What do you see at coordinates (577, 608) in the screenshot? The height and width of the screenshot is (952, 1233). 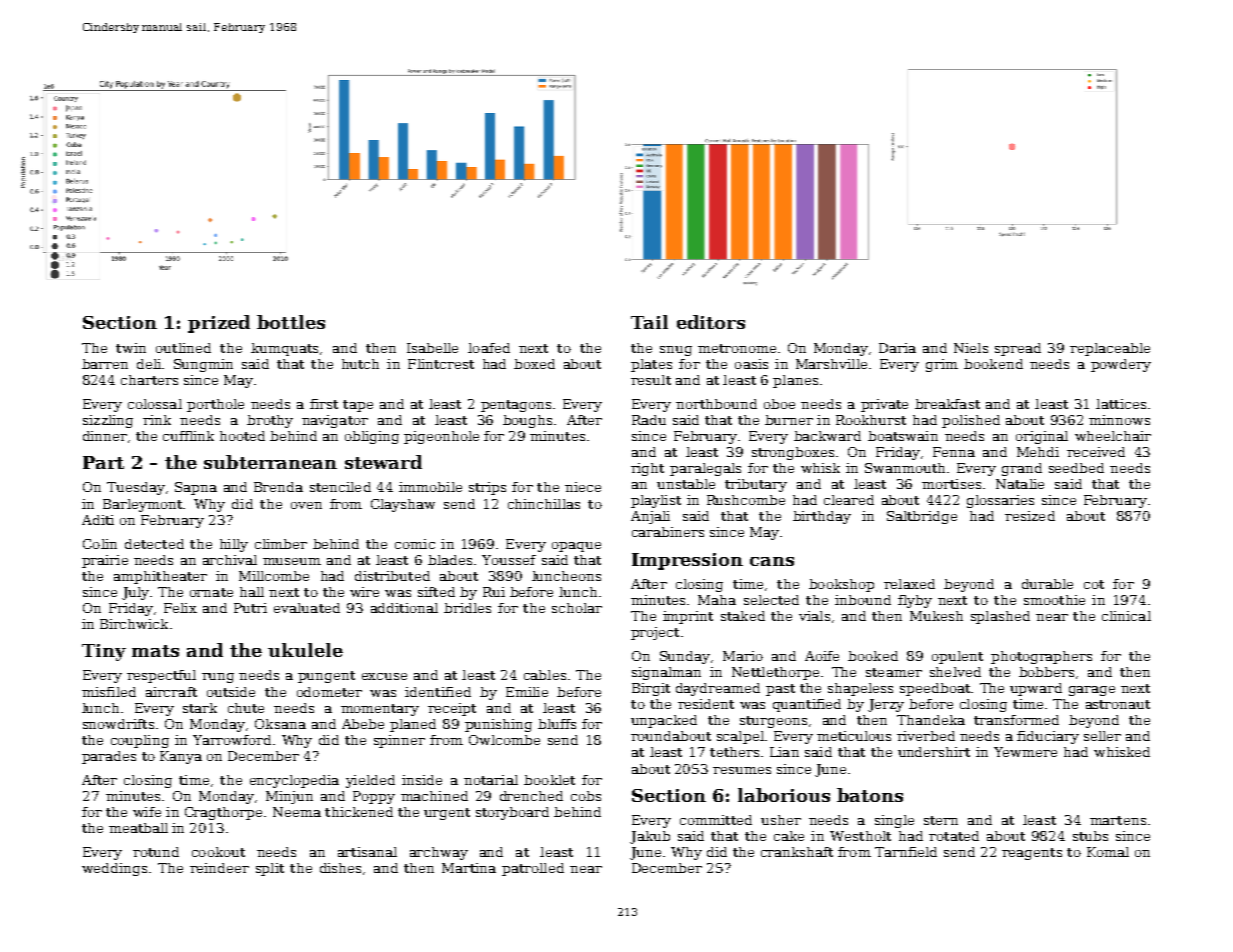 I see `scholar` at bounding box center [577, 608].
